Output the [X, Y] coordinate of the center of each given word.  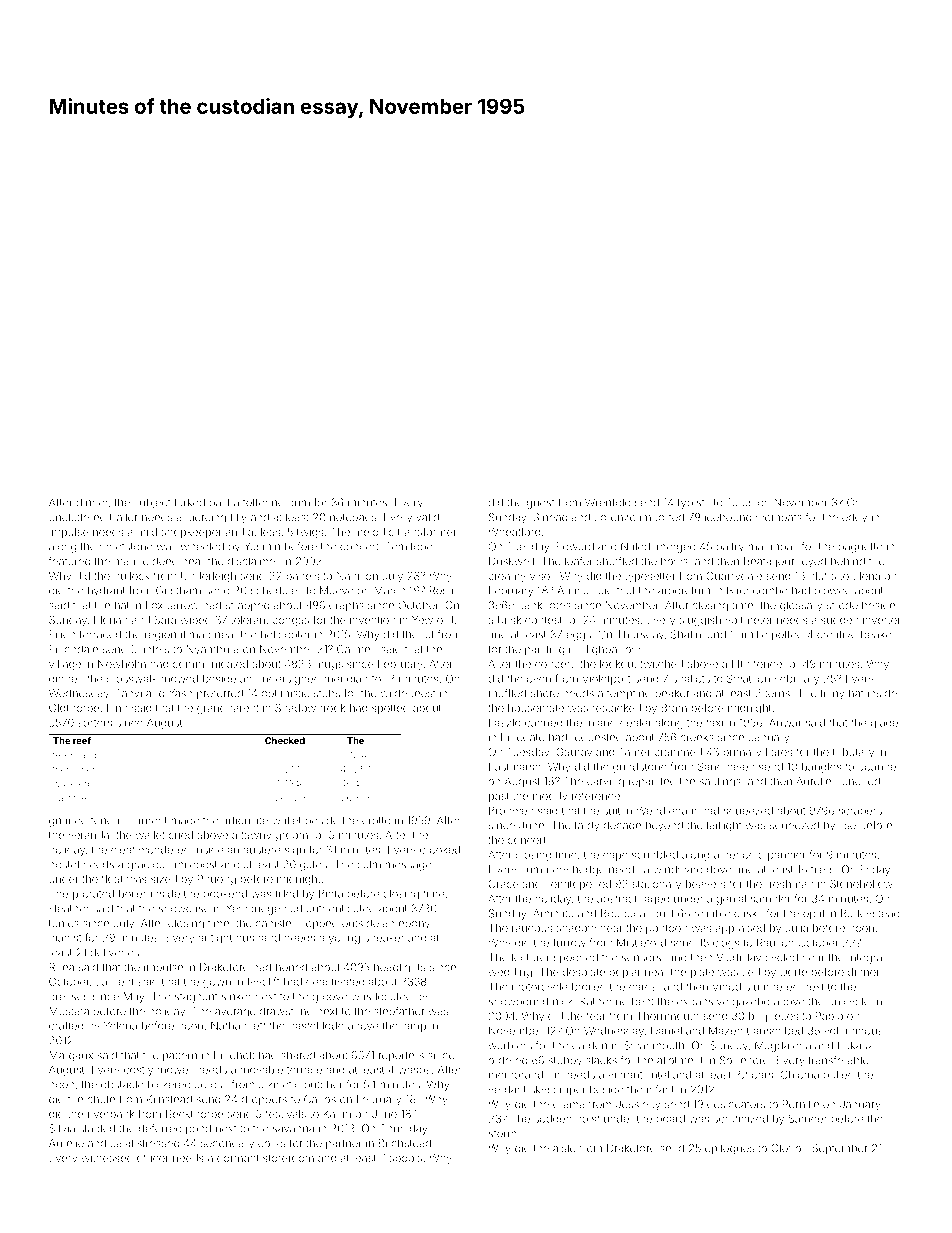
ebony [414, 924]
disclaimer [253, 561]
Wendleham [666, 810]
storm [502, 1134]
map [200, 636]
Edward [575, 546]
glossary [801, 606]
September [840, 1149]
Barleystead [870, 914]
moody [550, 797]
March [389, 590]
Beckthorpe [194, 1115]
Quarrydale [734, 577]
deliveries [114, 952]
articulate [245, 820]
